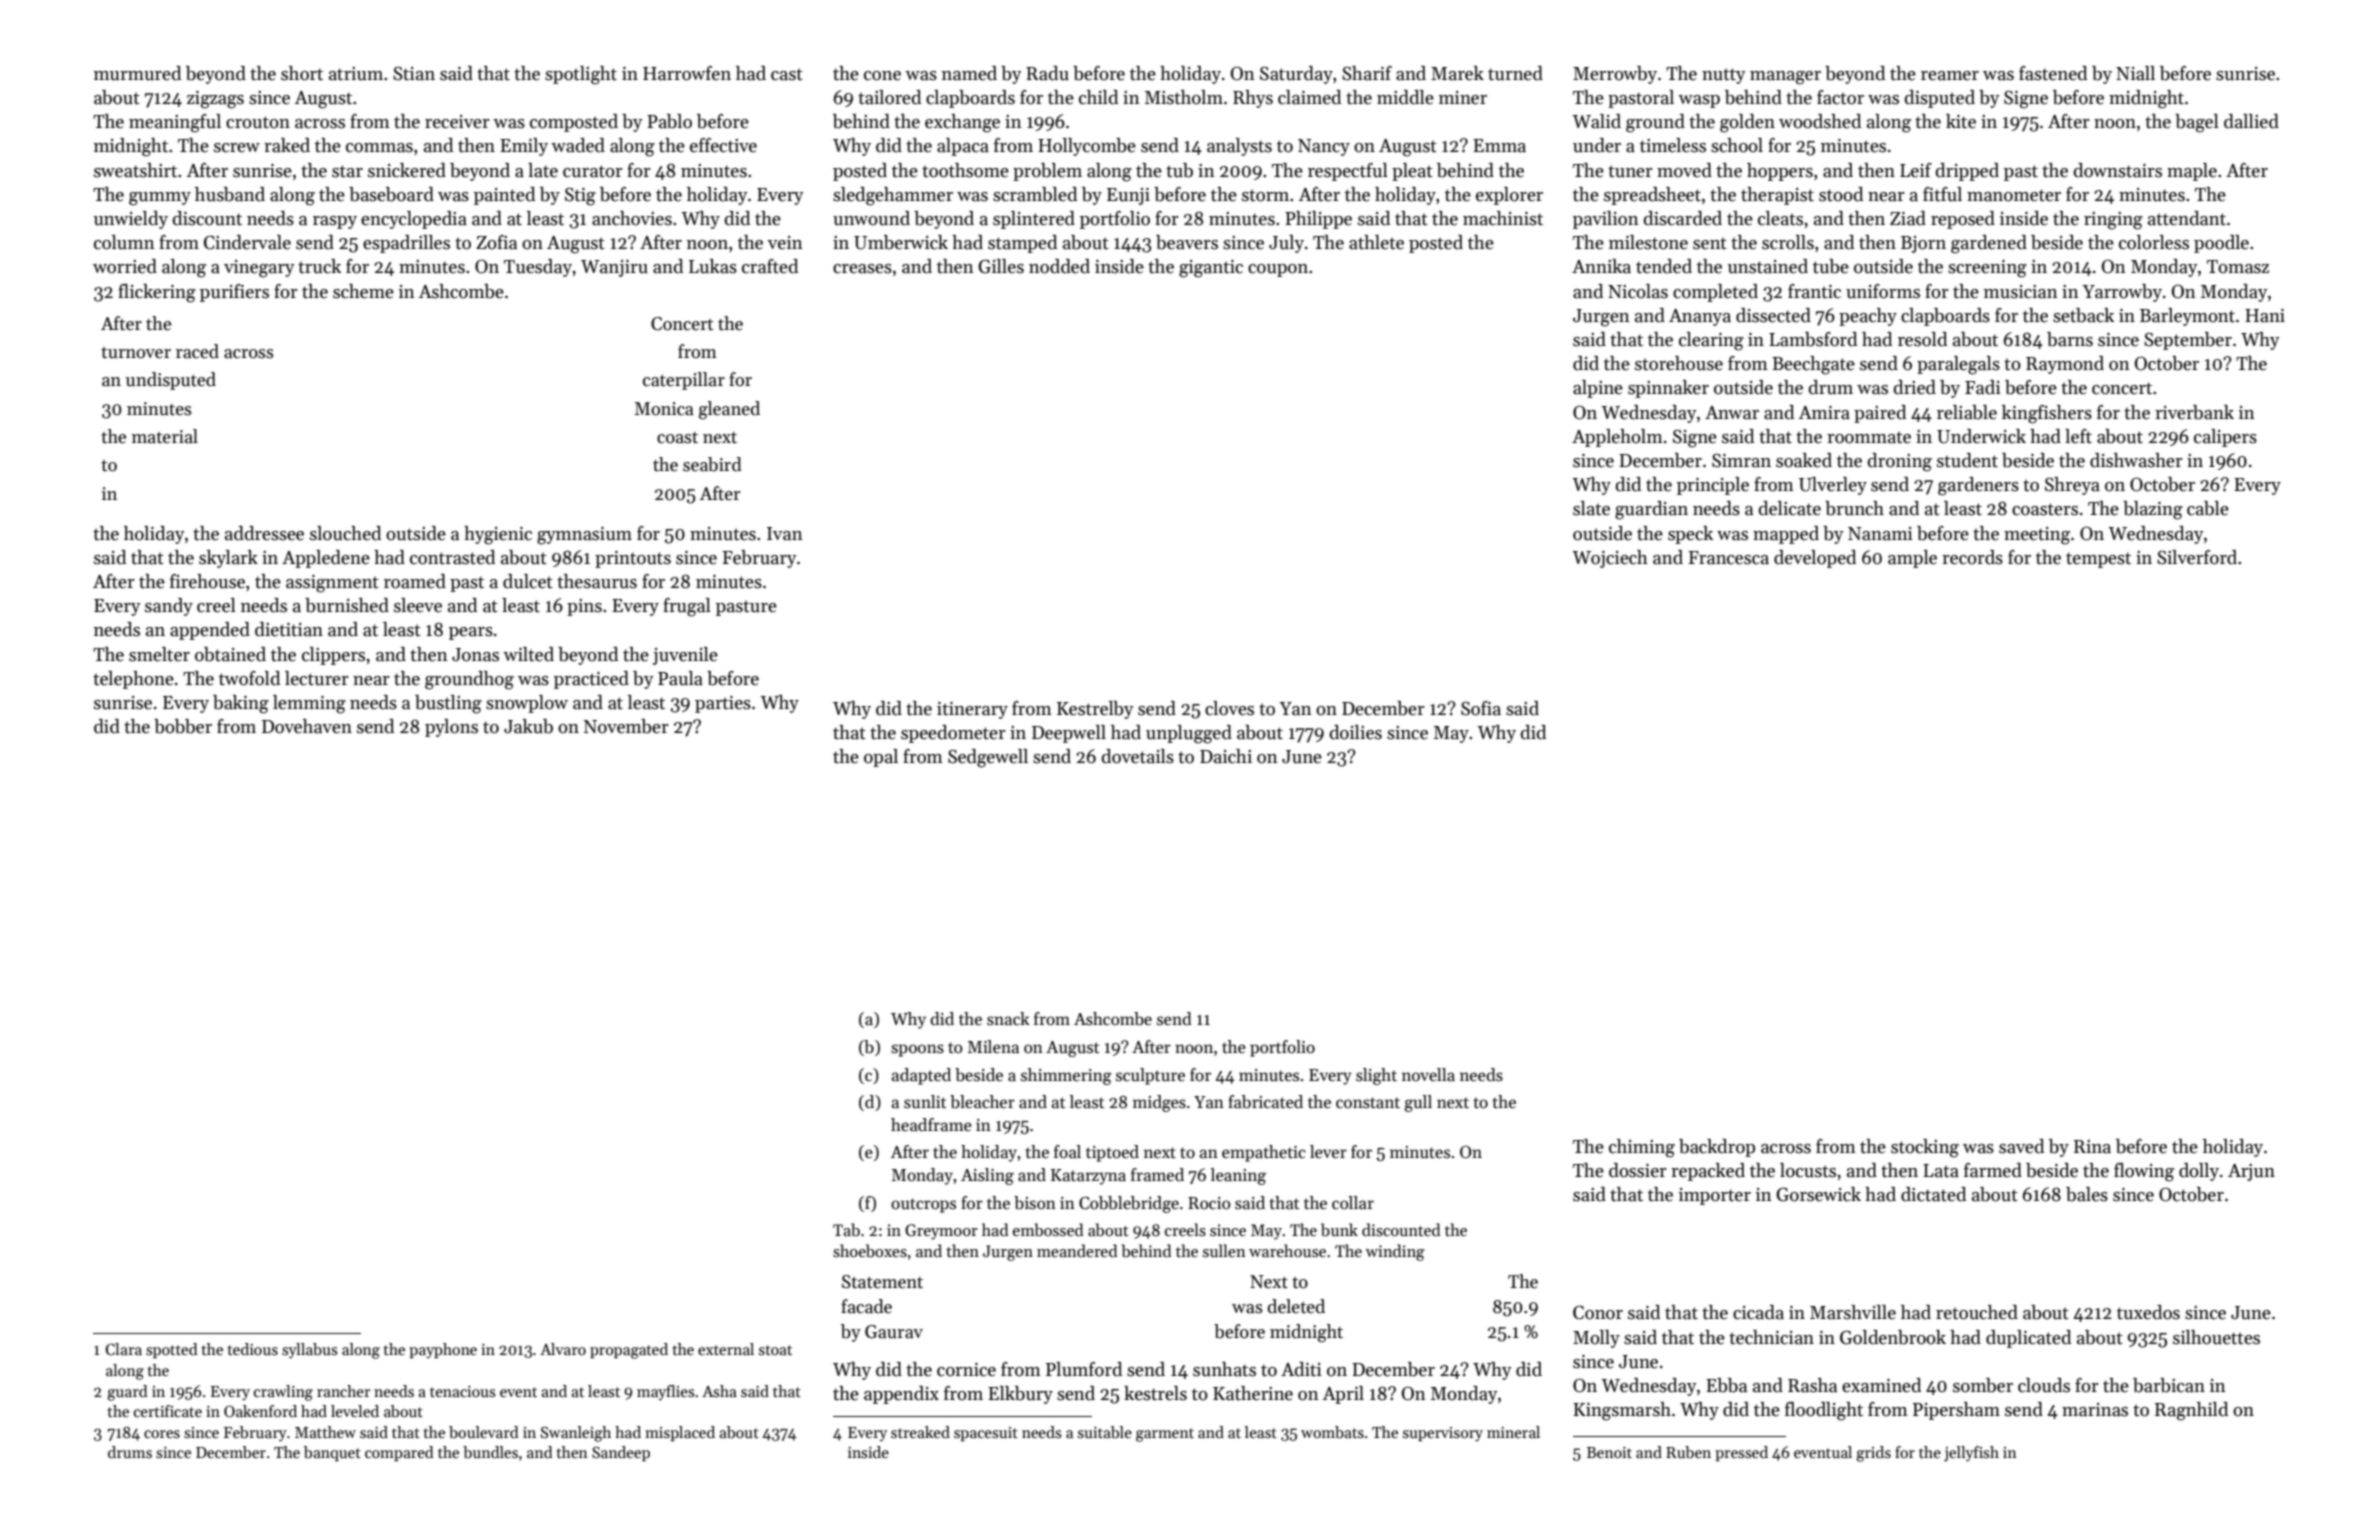 Image resolution: width=2380 pixels, height=1540 pixels. What do you see at coordinates (921, 1076) in the screenshot?
I see `adapted` at bounding box center [921, 1076].
